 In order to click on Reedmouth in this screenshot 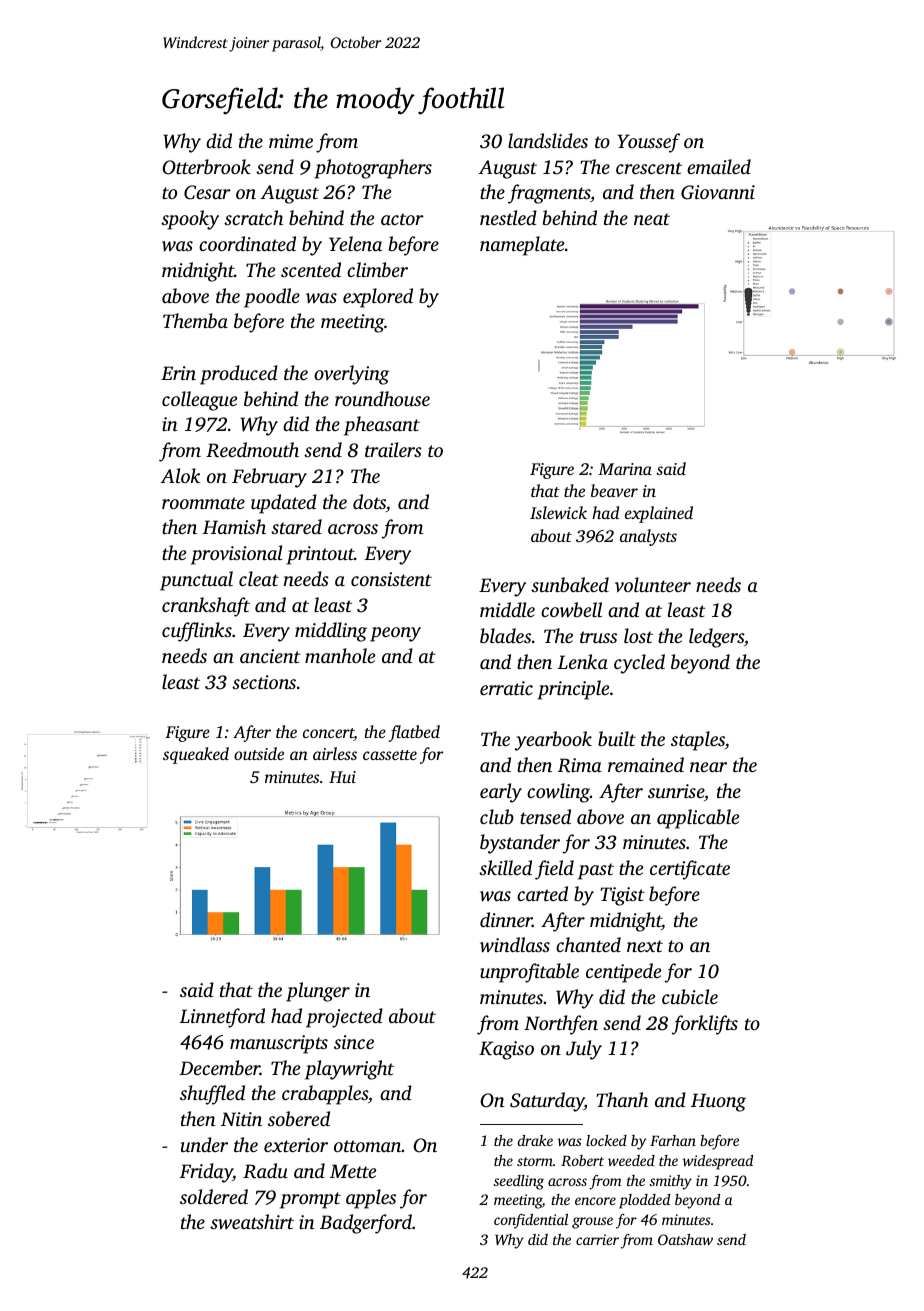, I will do `click(252, 450)`.
